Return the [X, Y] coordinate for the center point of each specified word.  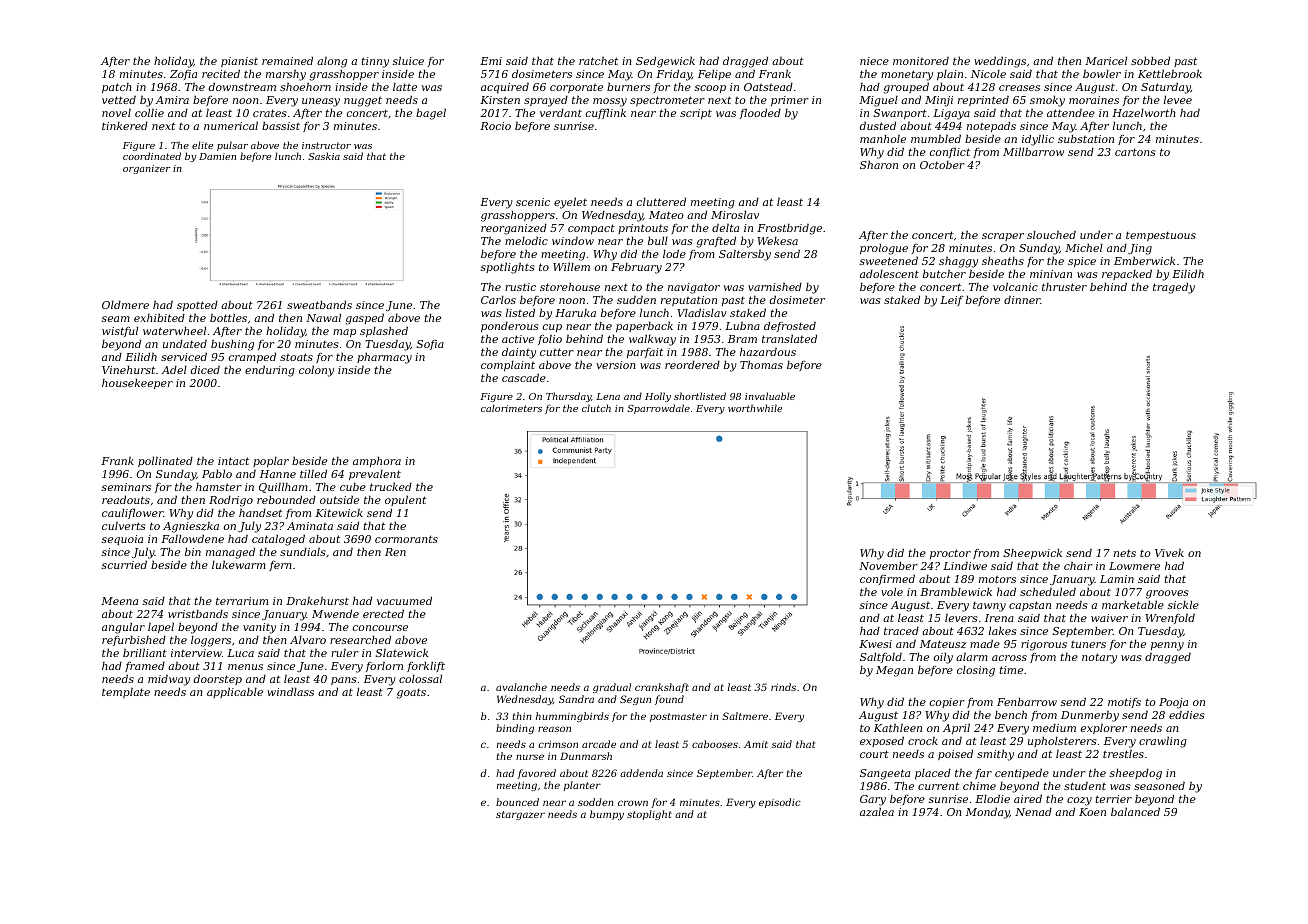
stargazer [520, 815]
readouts [126, 499]
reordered [692, 364]
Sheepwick [1032, 553]
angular [123, 628]
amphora [377, 461]
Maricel [1106, 60]
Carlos [498, 299]
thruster [1064, 286]
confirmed [887, 580]
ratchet [598, 60]
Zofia [183, 75]
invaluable [770, 396]
